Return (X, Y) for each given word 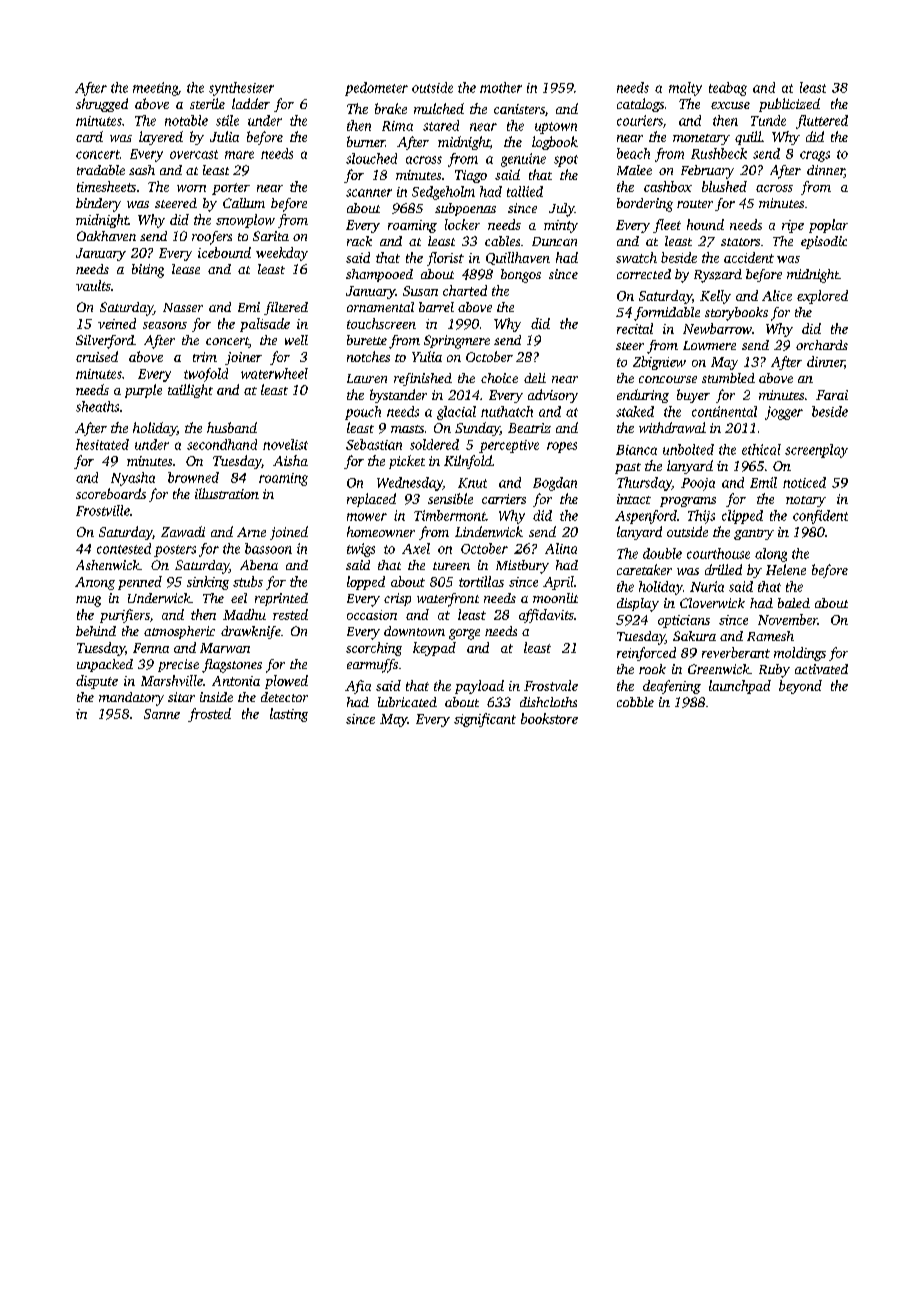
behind (96, 631)
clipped (742, 517)
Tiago (471, 176)
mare (239, 155)
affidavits (546, 616)
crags (815, 156)
